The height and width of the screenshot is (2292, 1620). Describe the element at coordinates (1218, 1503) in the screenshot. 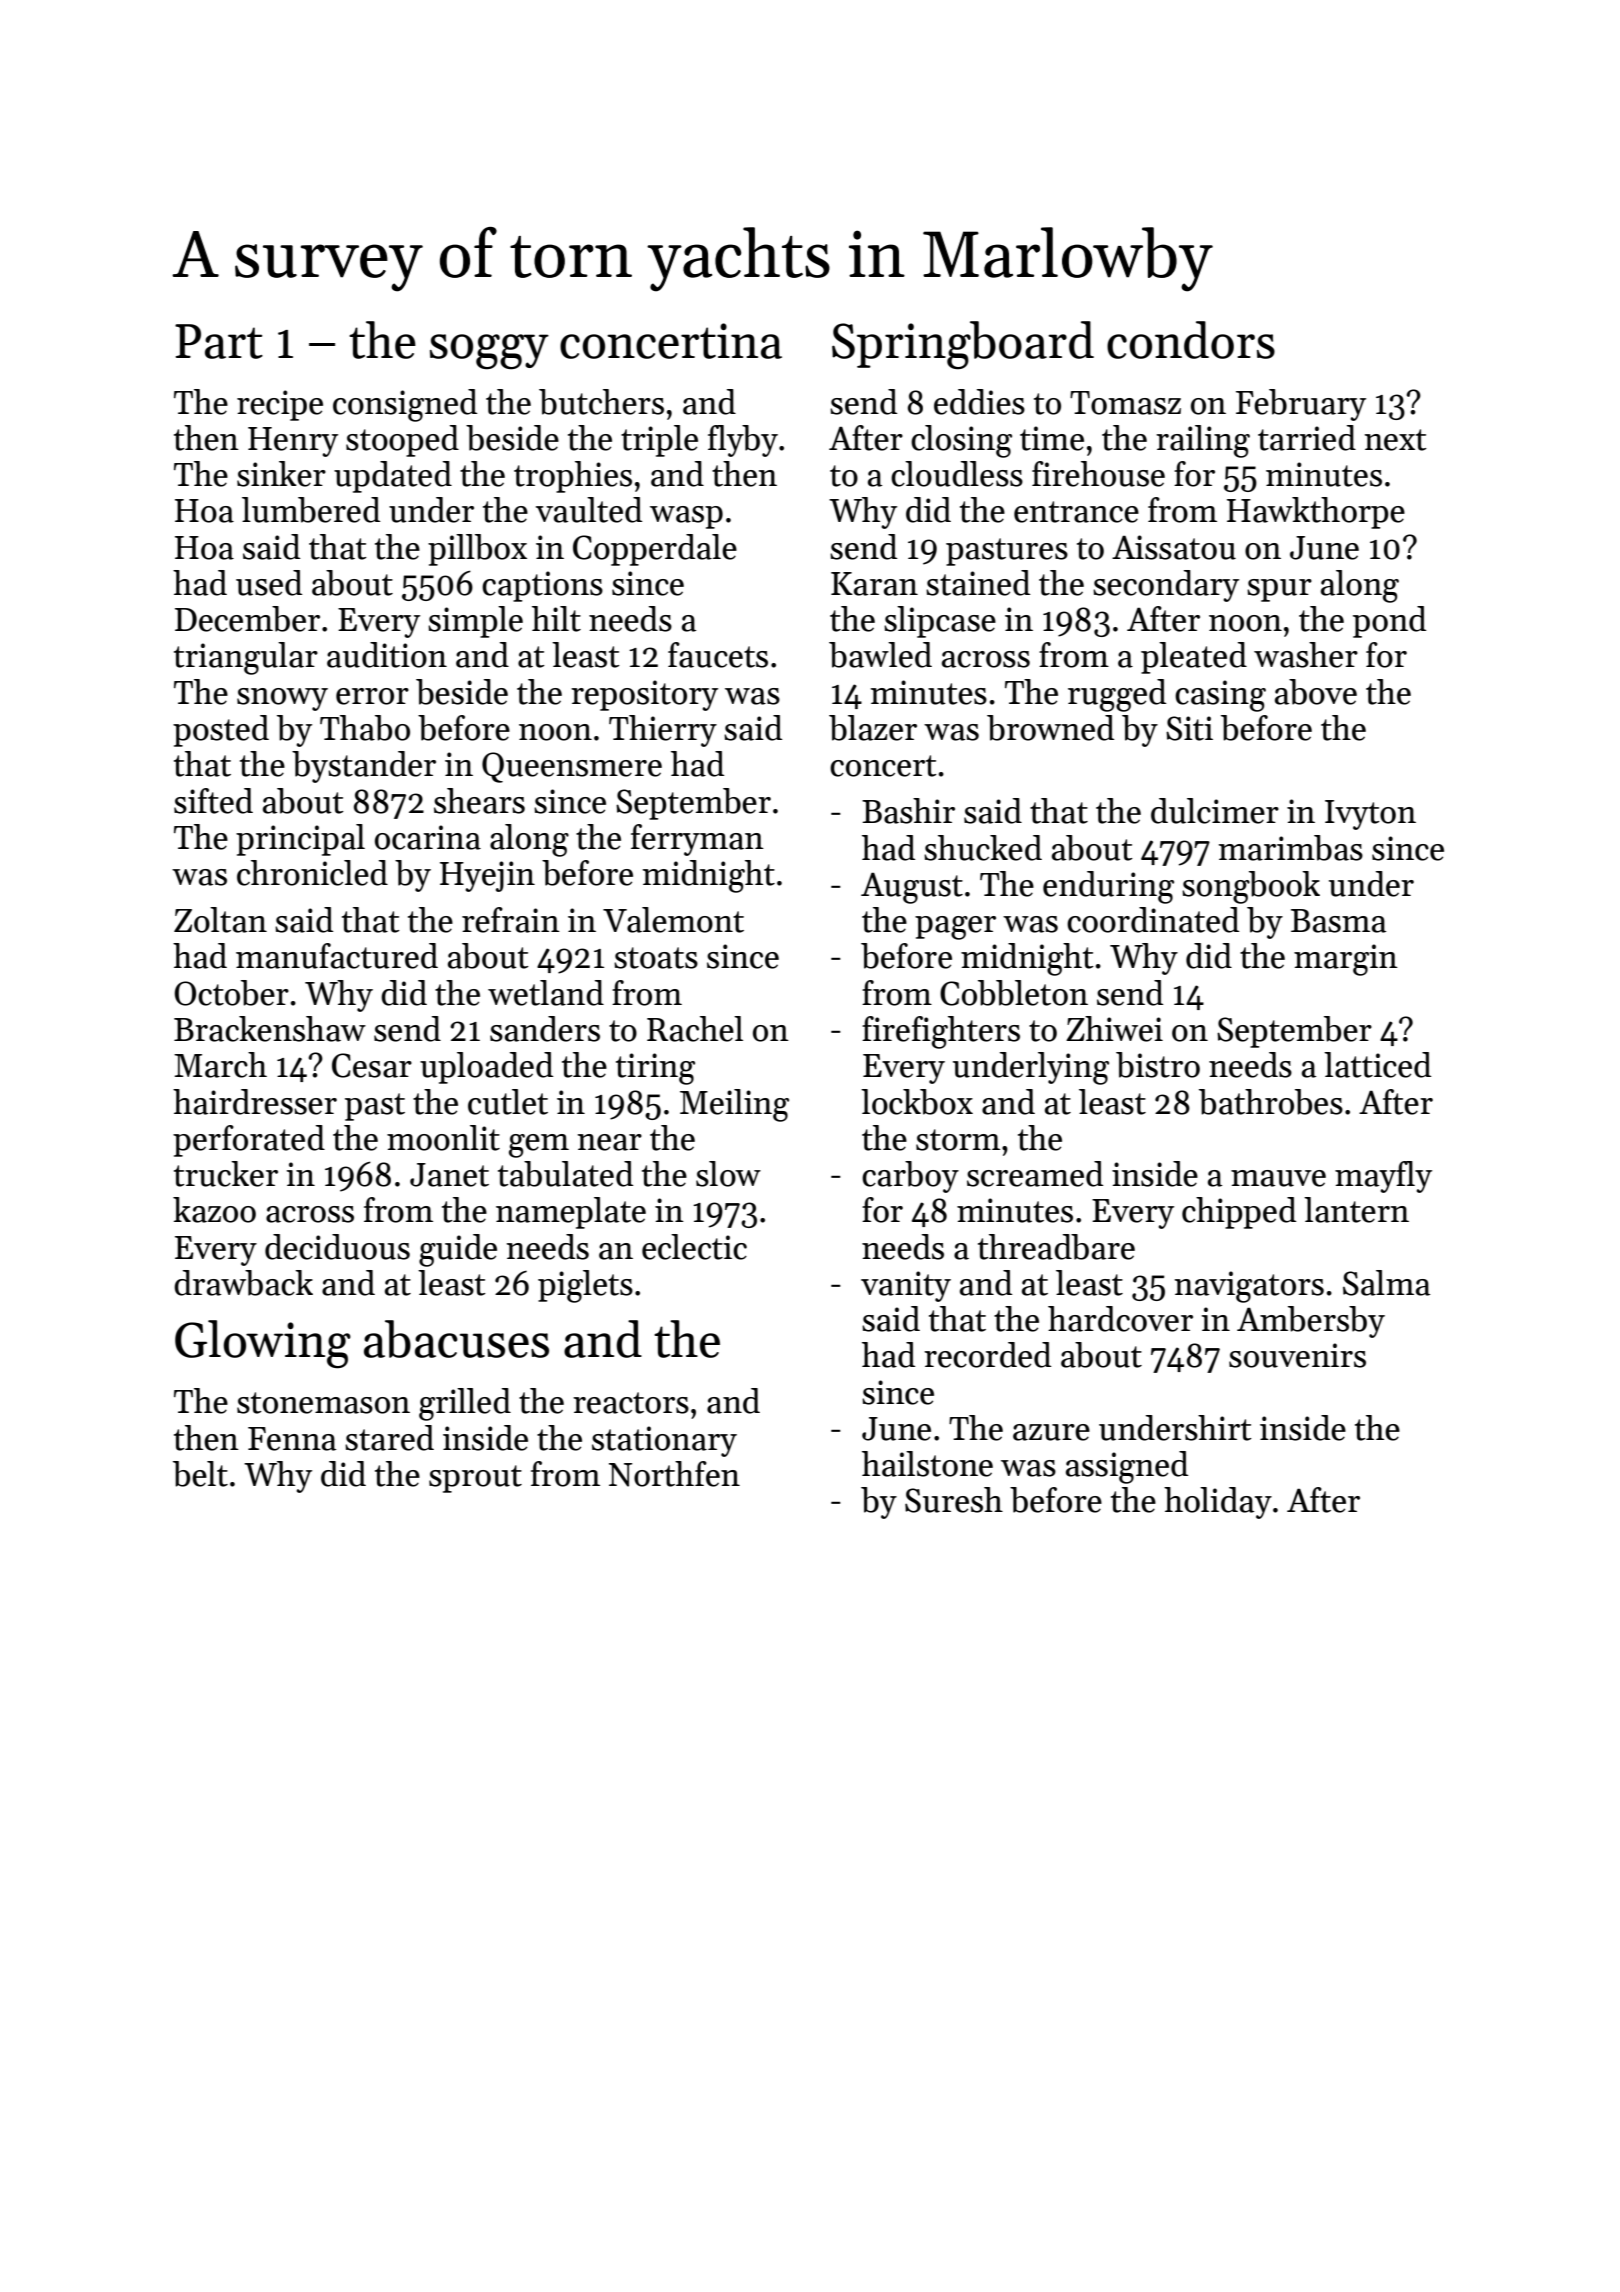

I see `holiday` at that location.
